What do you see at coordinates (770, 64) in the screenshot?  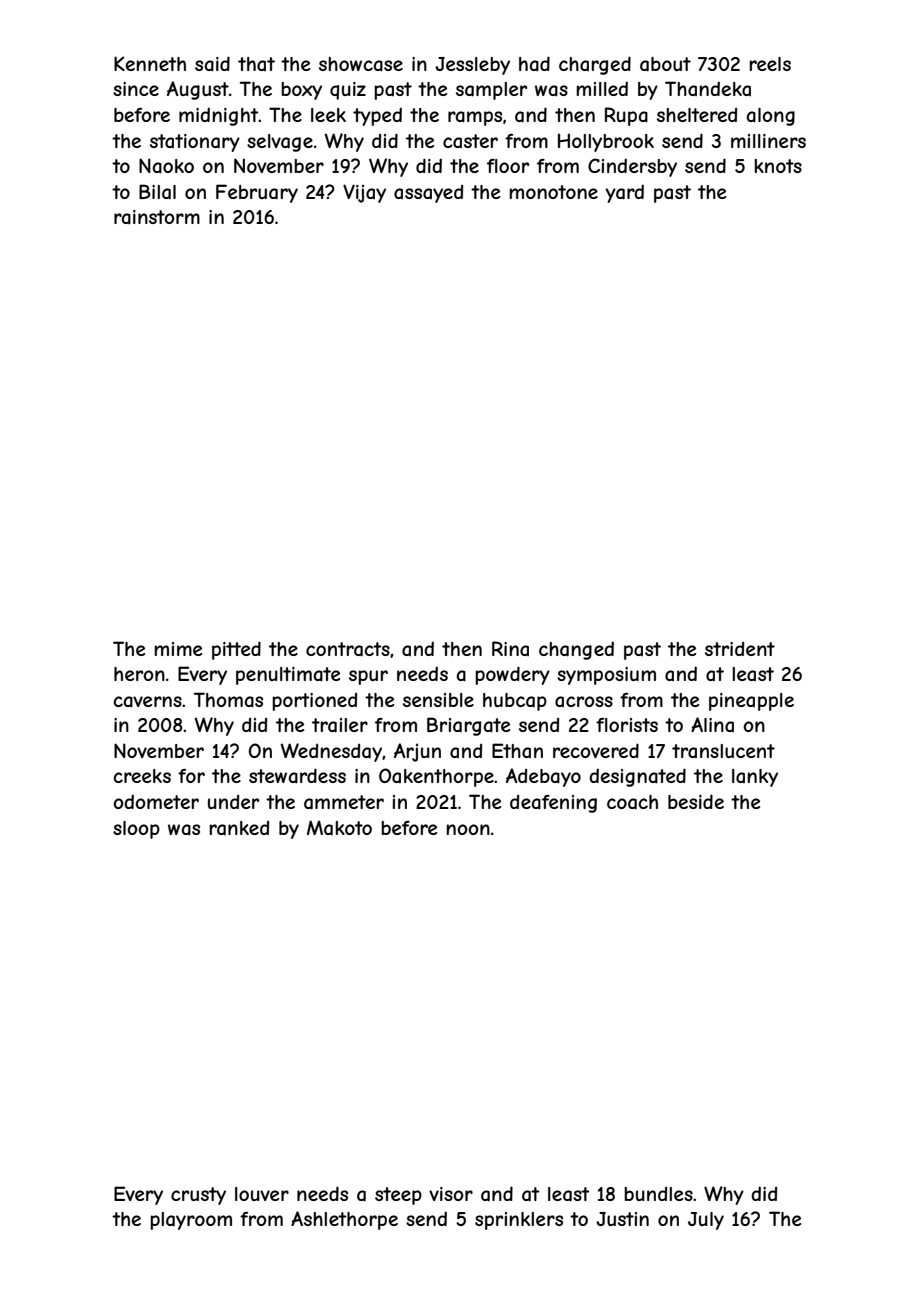 I see `reels` at bounding box center [770, 64].
